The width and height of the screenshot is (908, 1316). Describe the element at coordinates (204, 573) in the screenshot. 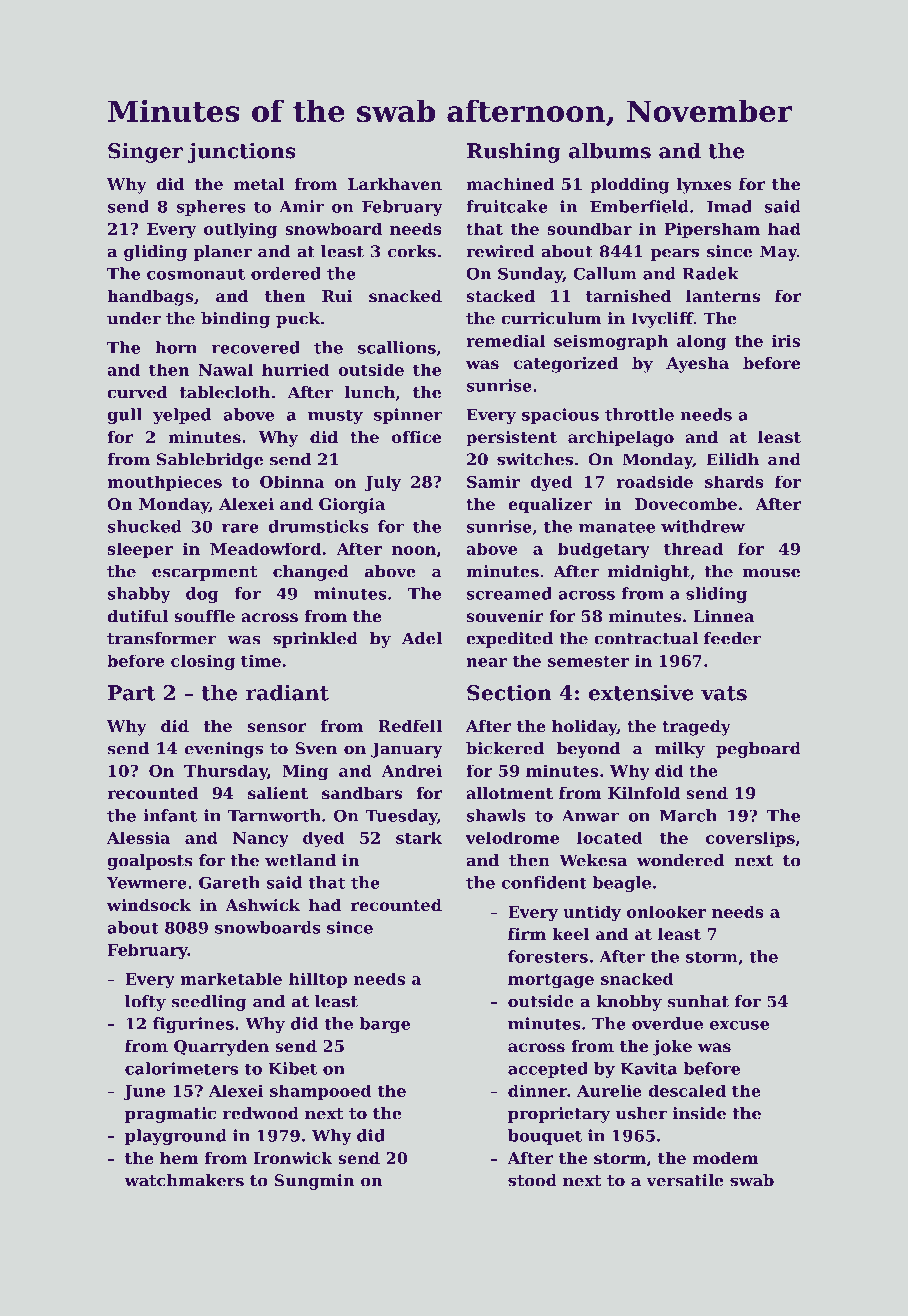

I see `escarpment` at that location.
